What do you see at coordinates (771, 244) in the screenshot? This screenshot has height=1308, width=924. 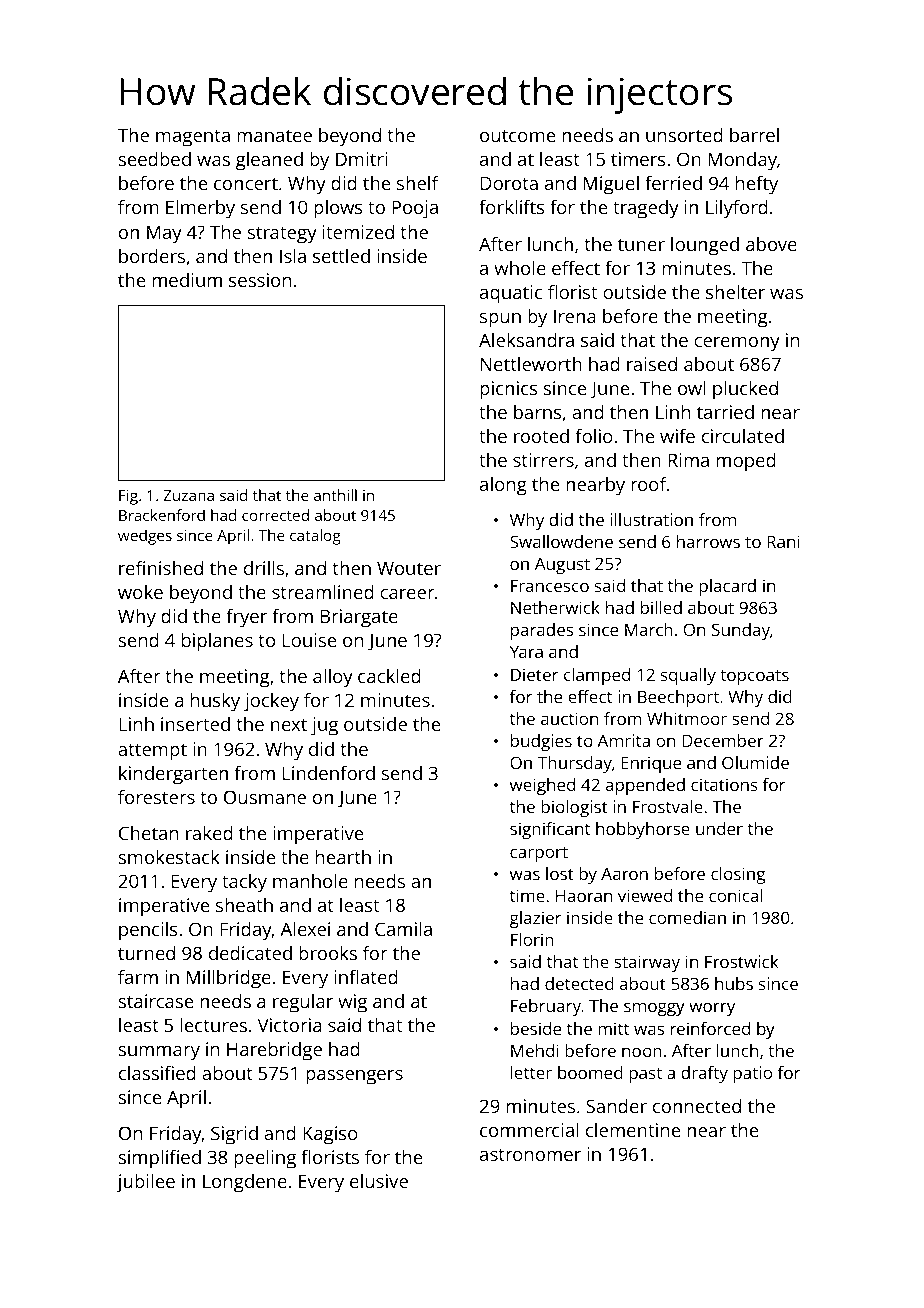 I see `above` at bounding box center [771, 244].
